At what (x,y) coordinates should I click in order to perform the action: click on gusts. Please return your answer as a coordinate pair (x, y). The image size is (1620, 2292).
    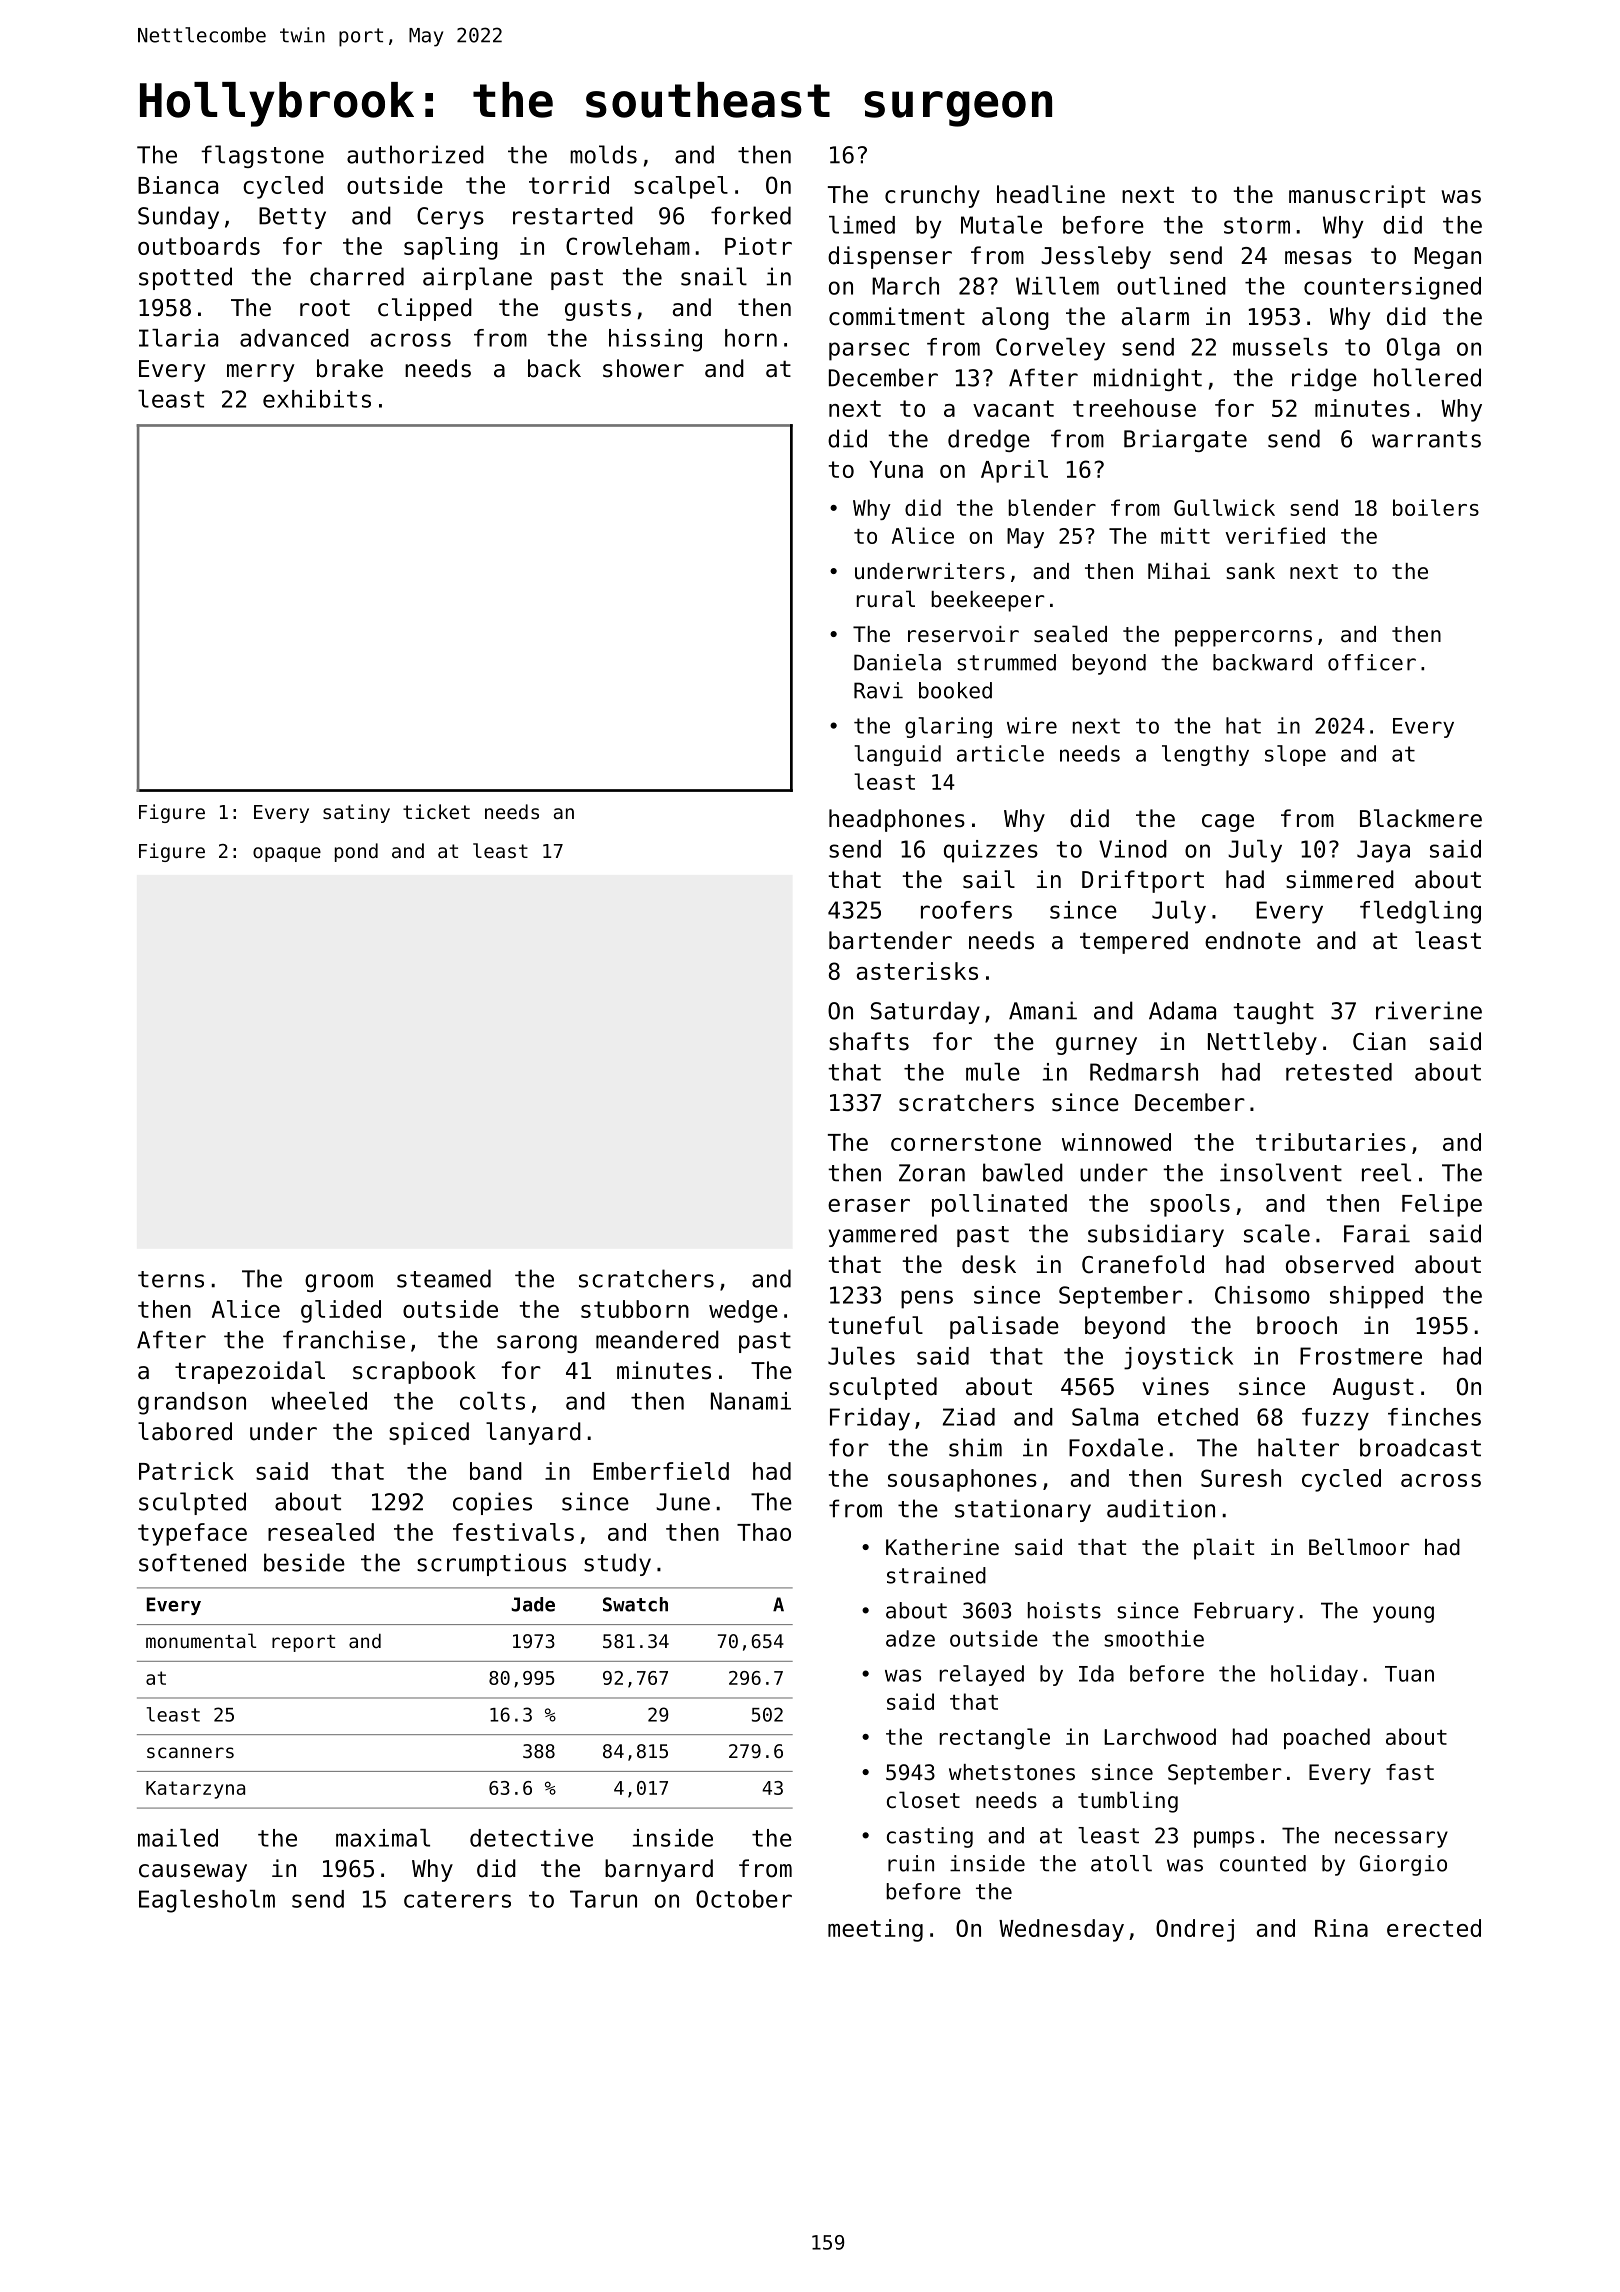
    Looking at the image, I should click on (598, 310).
